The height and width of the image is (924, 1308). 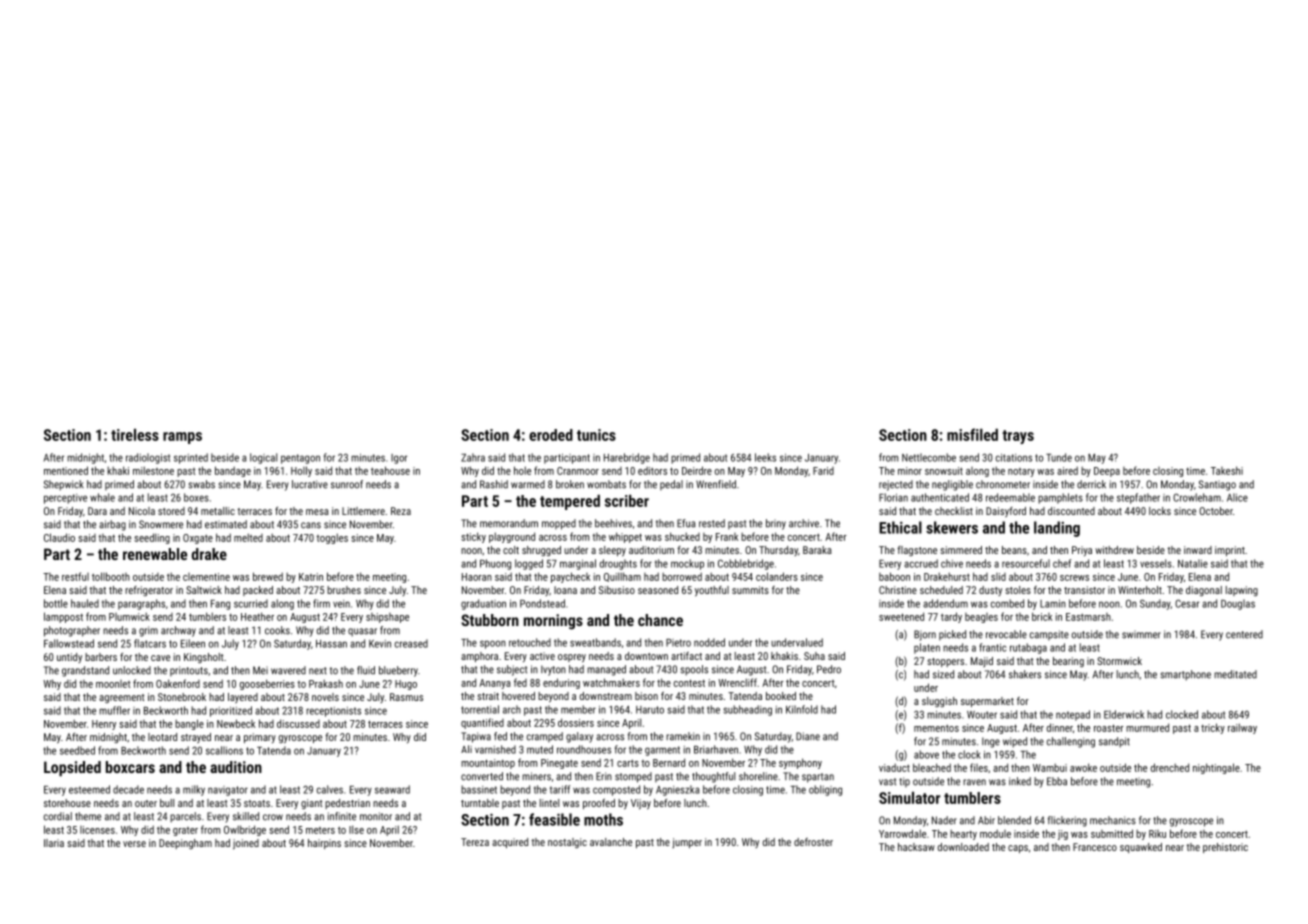 What do you see at coordinates (1018, 437) in the image?
I see `trays` at bounding box center [1018, 437].
